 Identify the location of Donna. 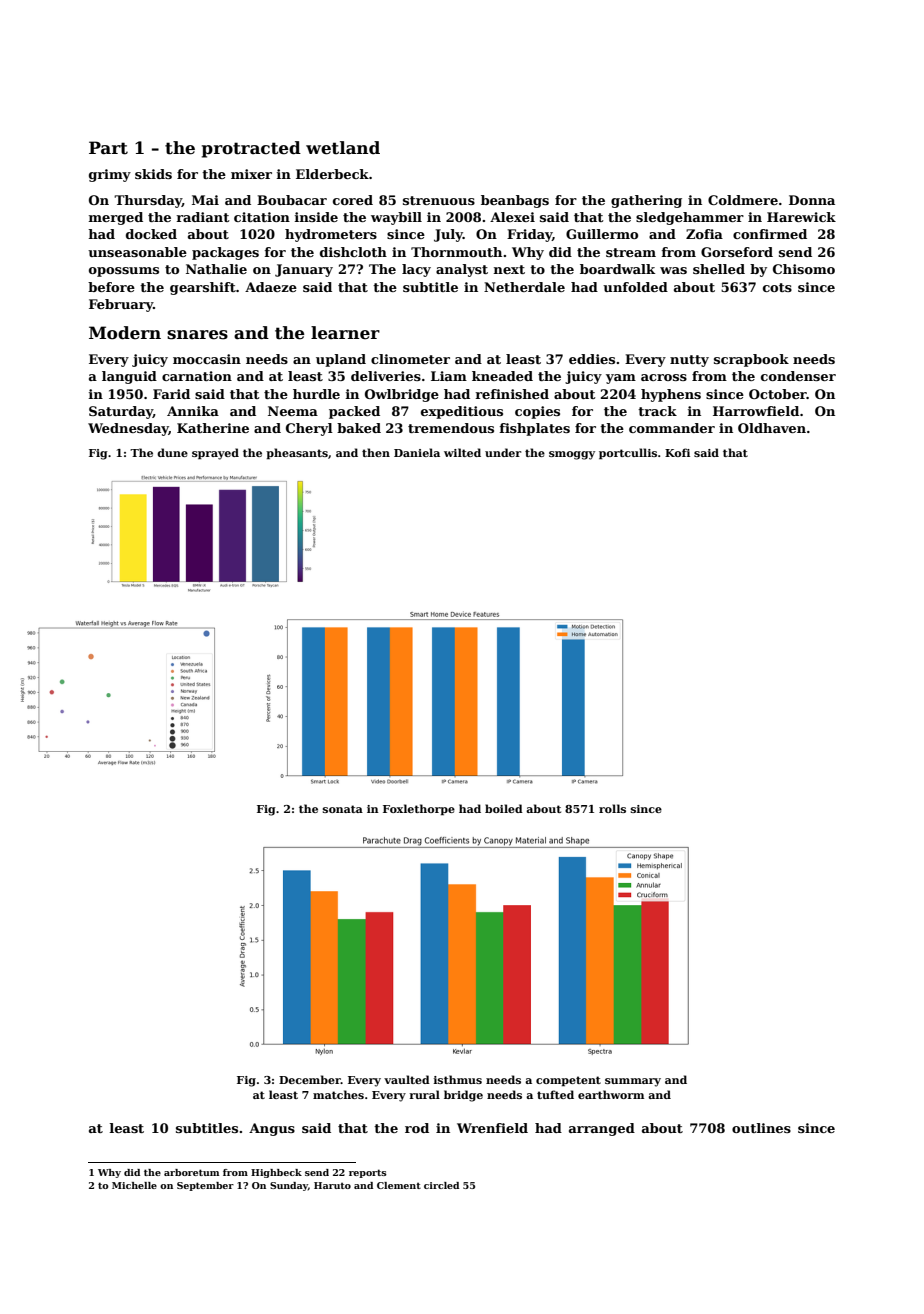
(812, 200).
